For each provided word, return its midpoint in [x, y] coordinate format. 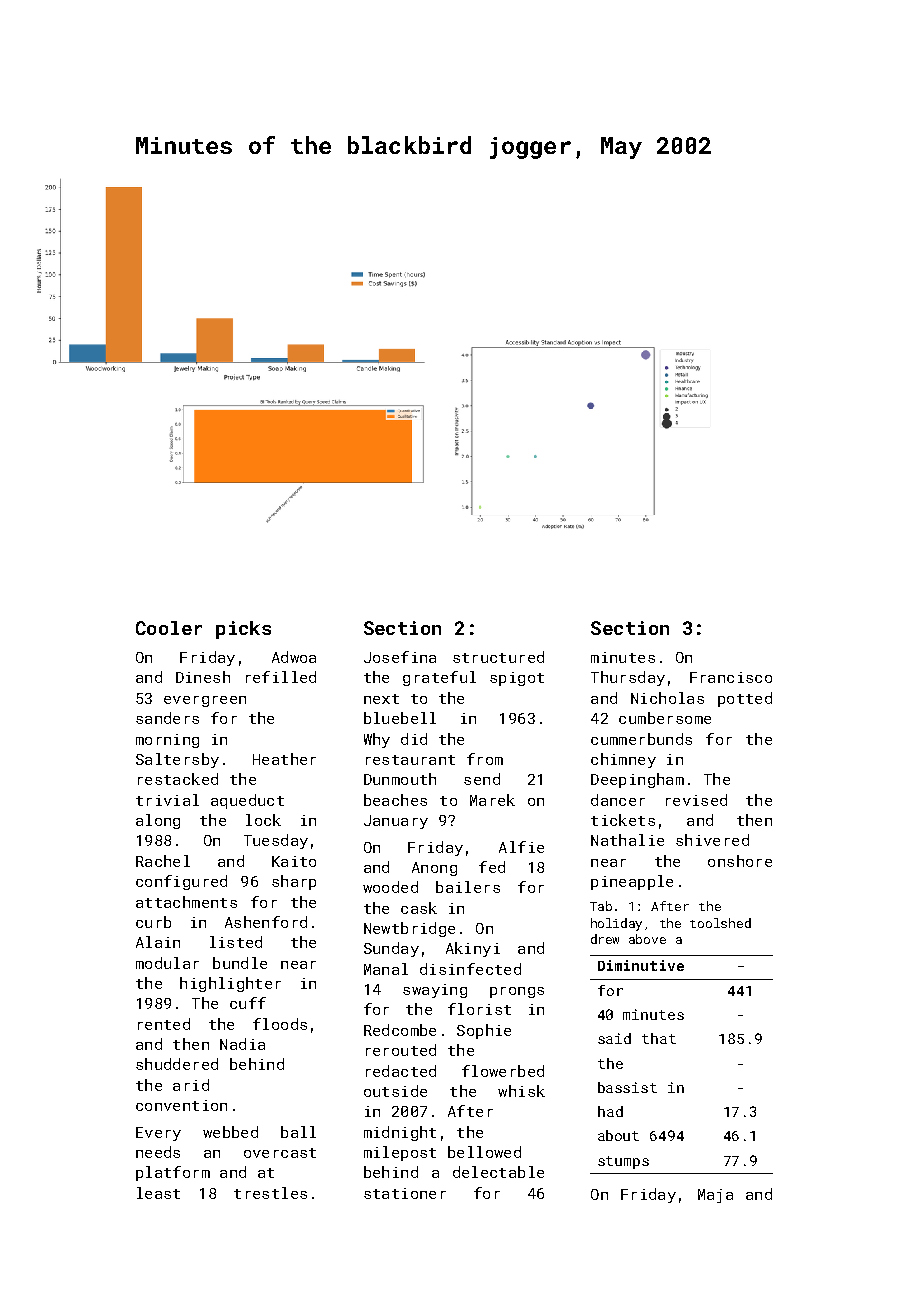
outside [395, 1091]
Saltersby [177, 760]
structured [498, 657]
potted [745, 699]
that [659, 1038]
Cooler [169, 628]
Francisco [731, 677]
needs [158, 1152]
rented [164, 1024]
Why [377, 740]
